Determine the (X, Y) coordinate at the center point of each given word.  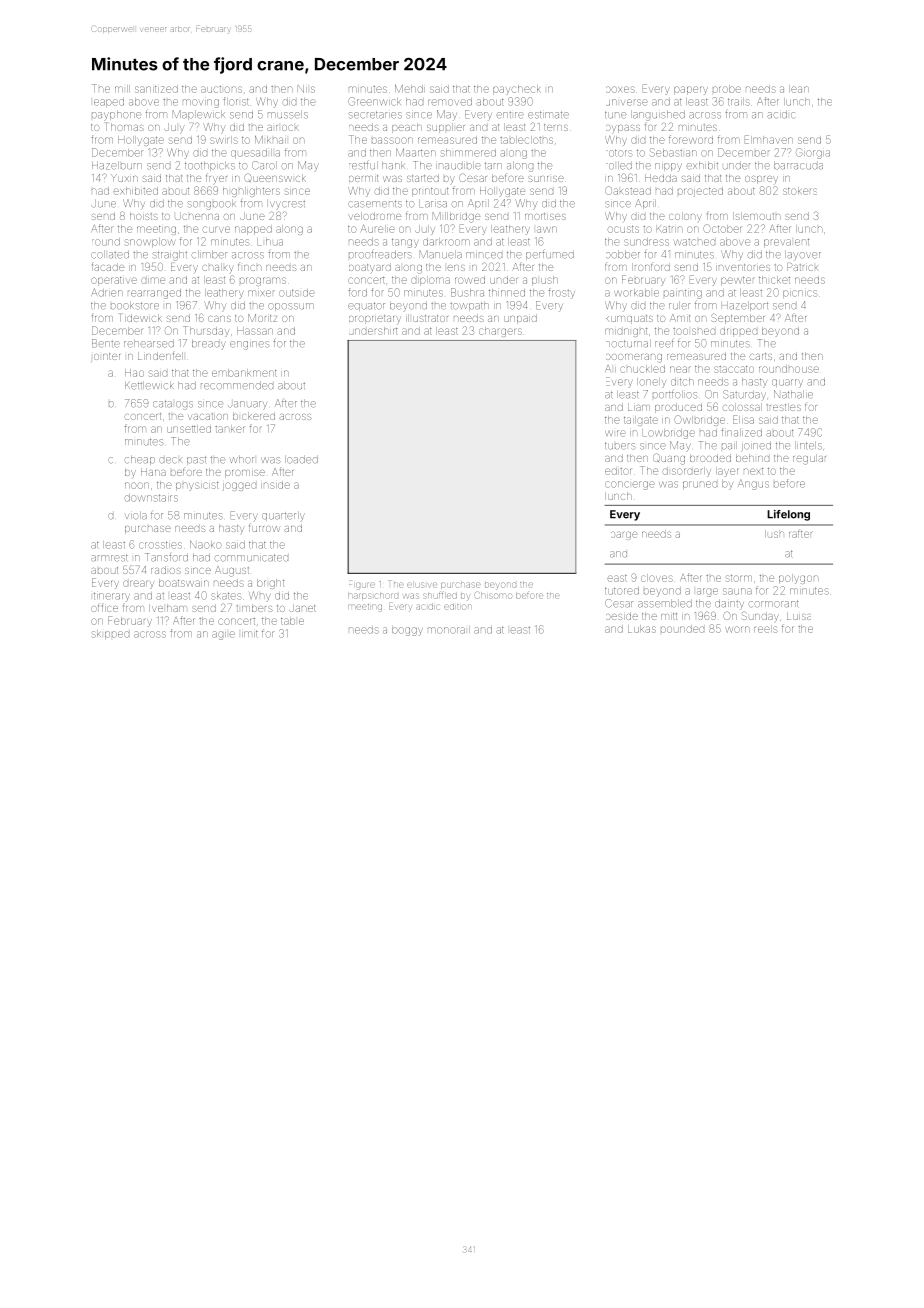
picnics (799, 294)
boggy (407, 631)
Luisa (799, 616)
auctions (221, 89)
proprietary (375, 319)
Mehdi (410, 89)
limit (250, 634)
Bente (106, 343)
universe (627, 102)
